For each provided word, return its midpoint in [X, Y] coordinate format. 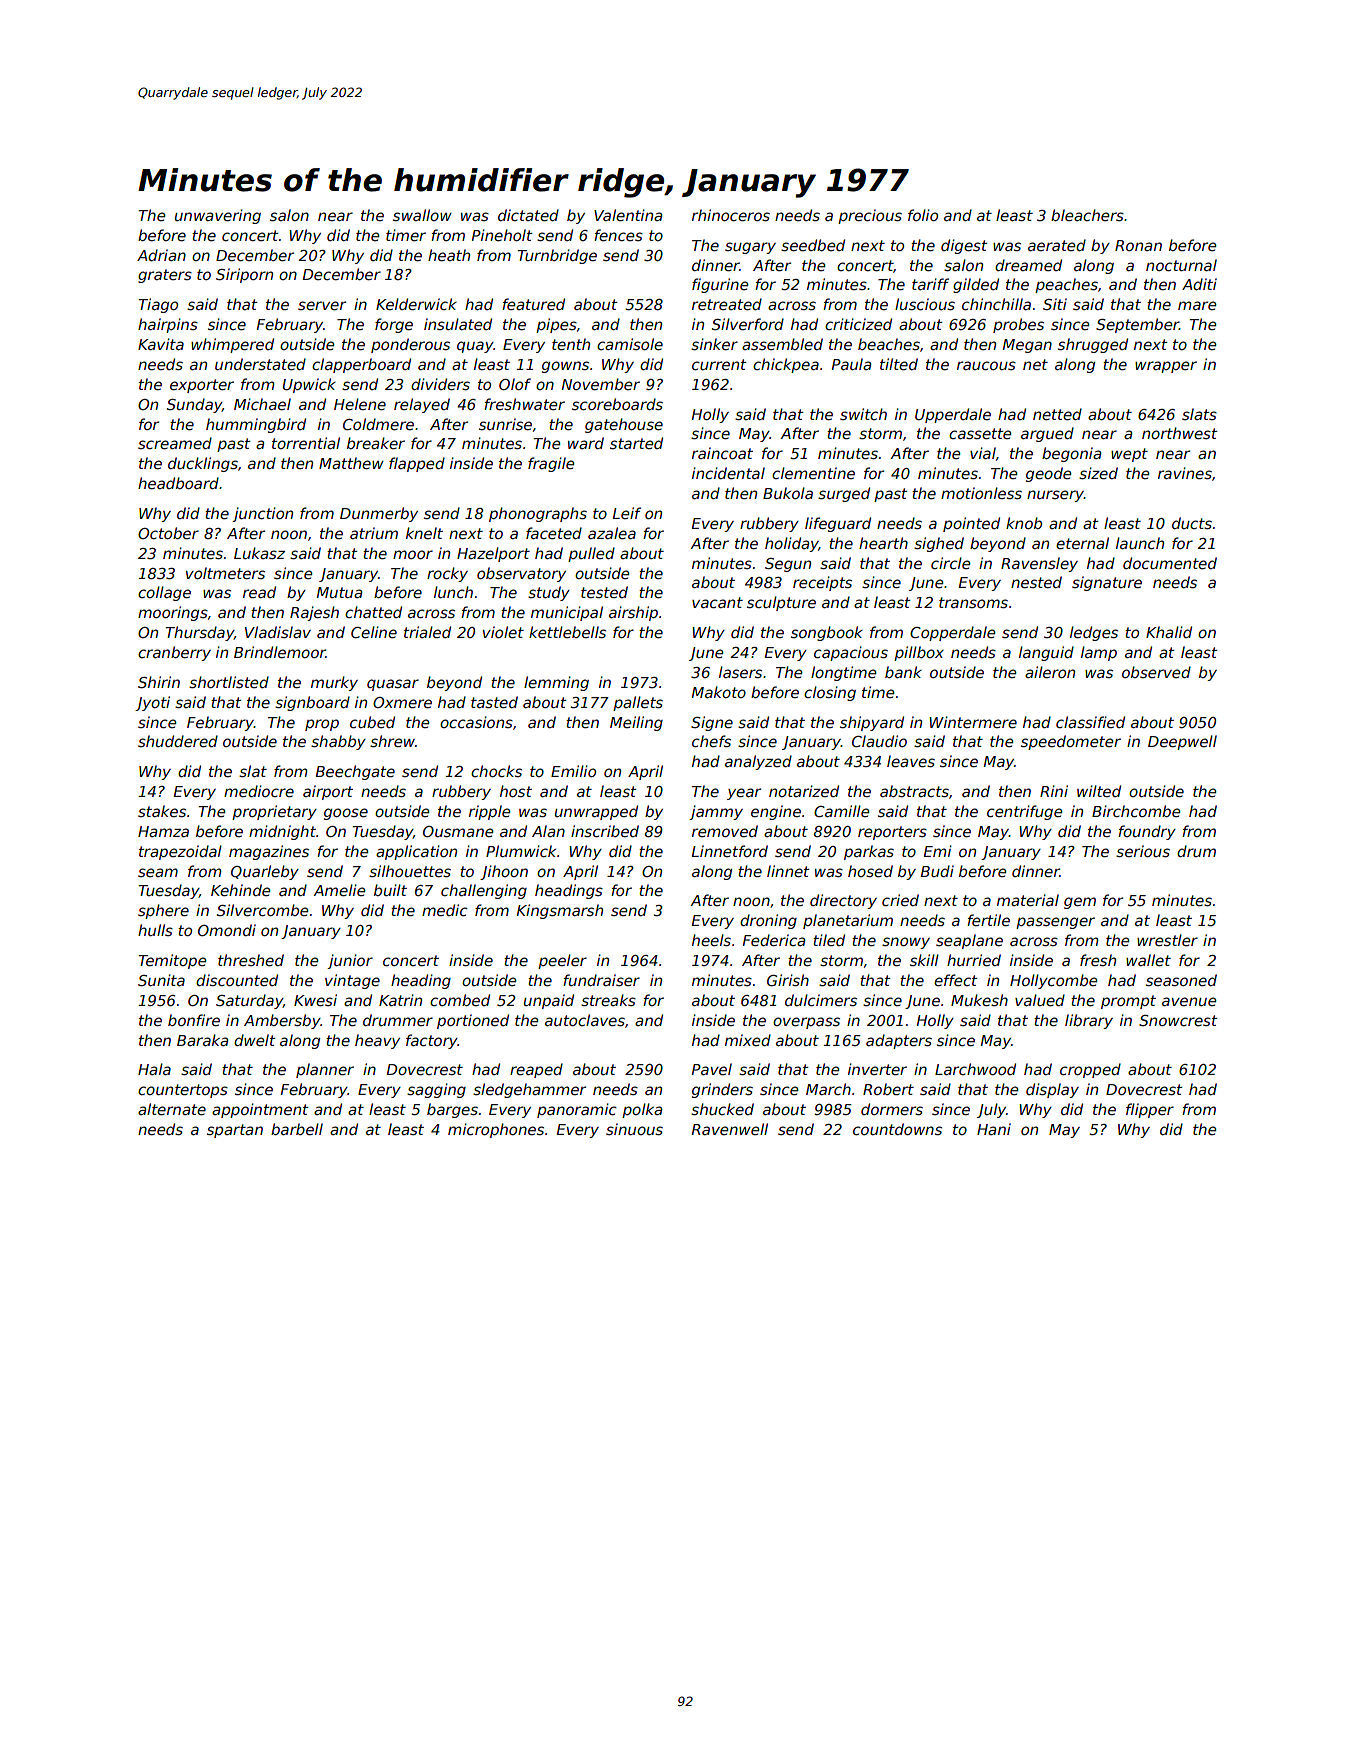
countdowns [897, 1129]
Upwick [309, 385]
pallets [638, 703]
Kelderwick [416, 304]
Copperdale [953, 633]
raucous [986, 365]
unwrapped [596, 812]
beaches [889, 344]
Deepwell [1182, 742]
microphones [496, 1130]
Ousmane [458, 831]
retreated [727, 304]
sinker [714, 344]
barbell [297, 1129]
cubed [372, 722]
